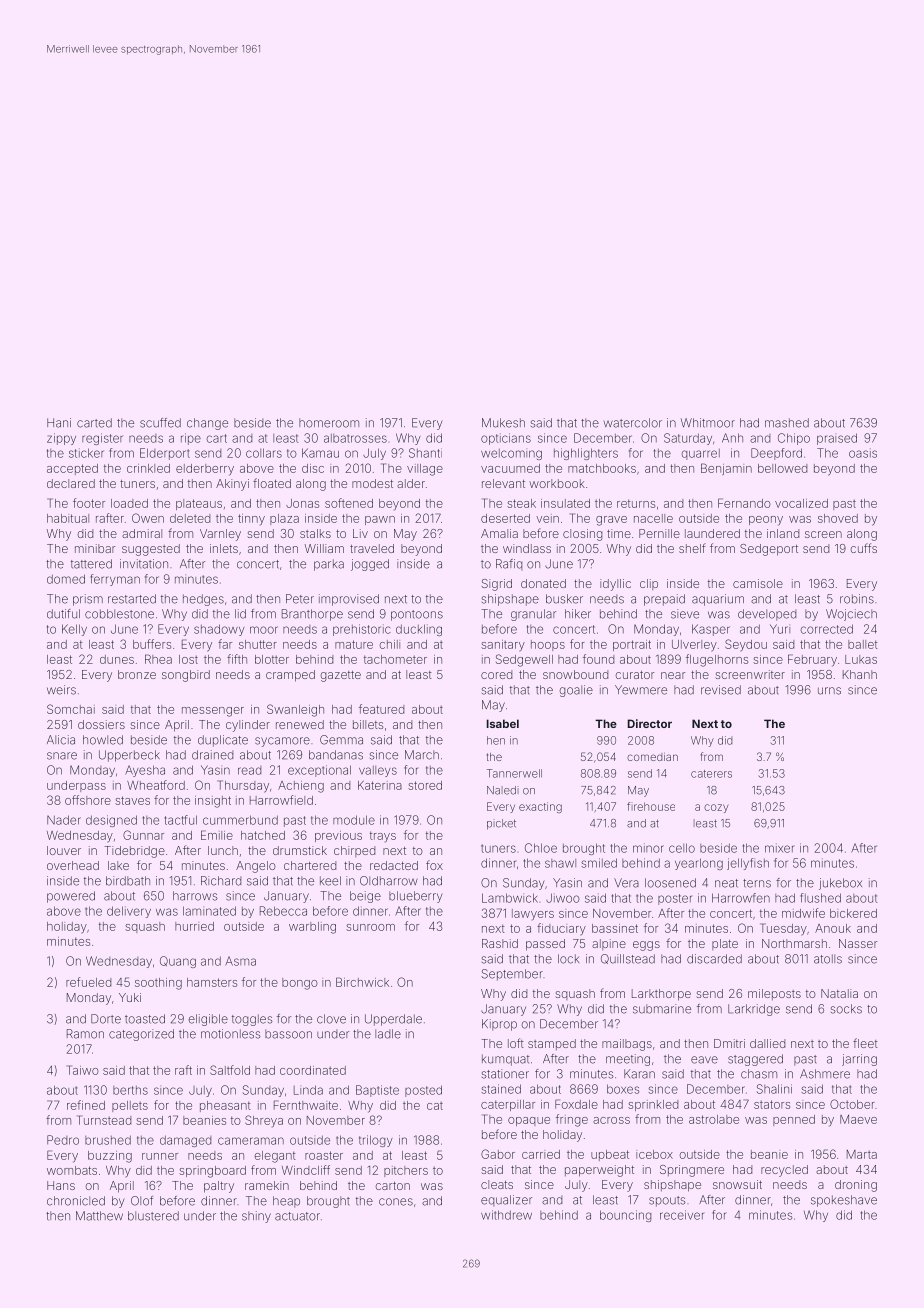  What do you see at coordinates (498, 1154) in the image?
I see `Gabor` at bounding box center [498, 1154].
